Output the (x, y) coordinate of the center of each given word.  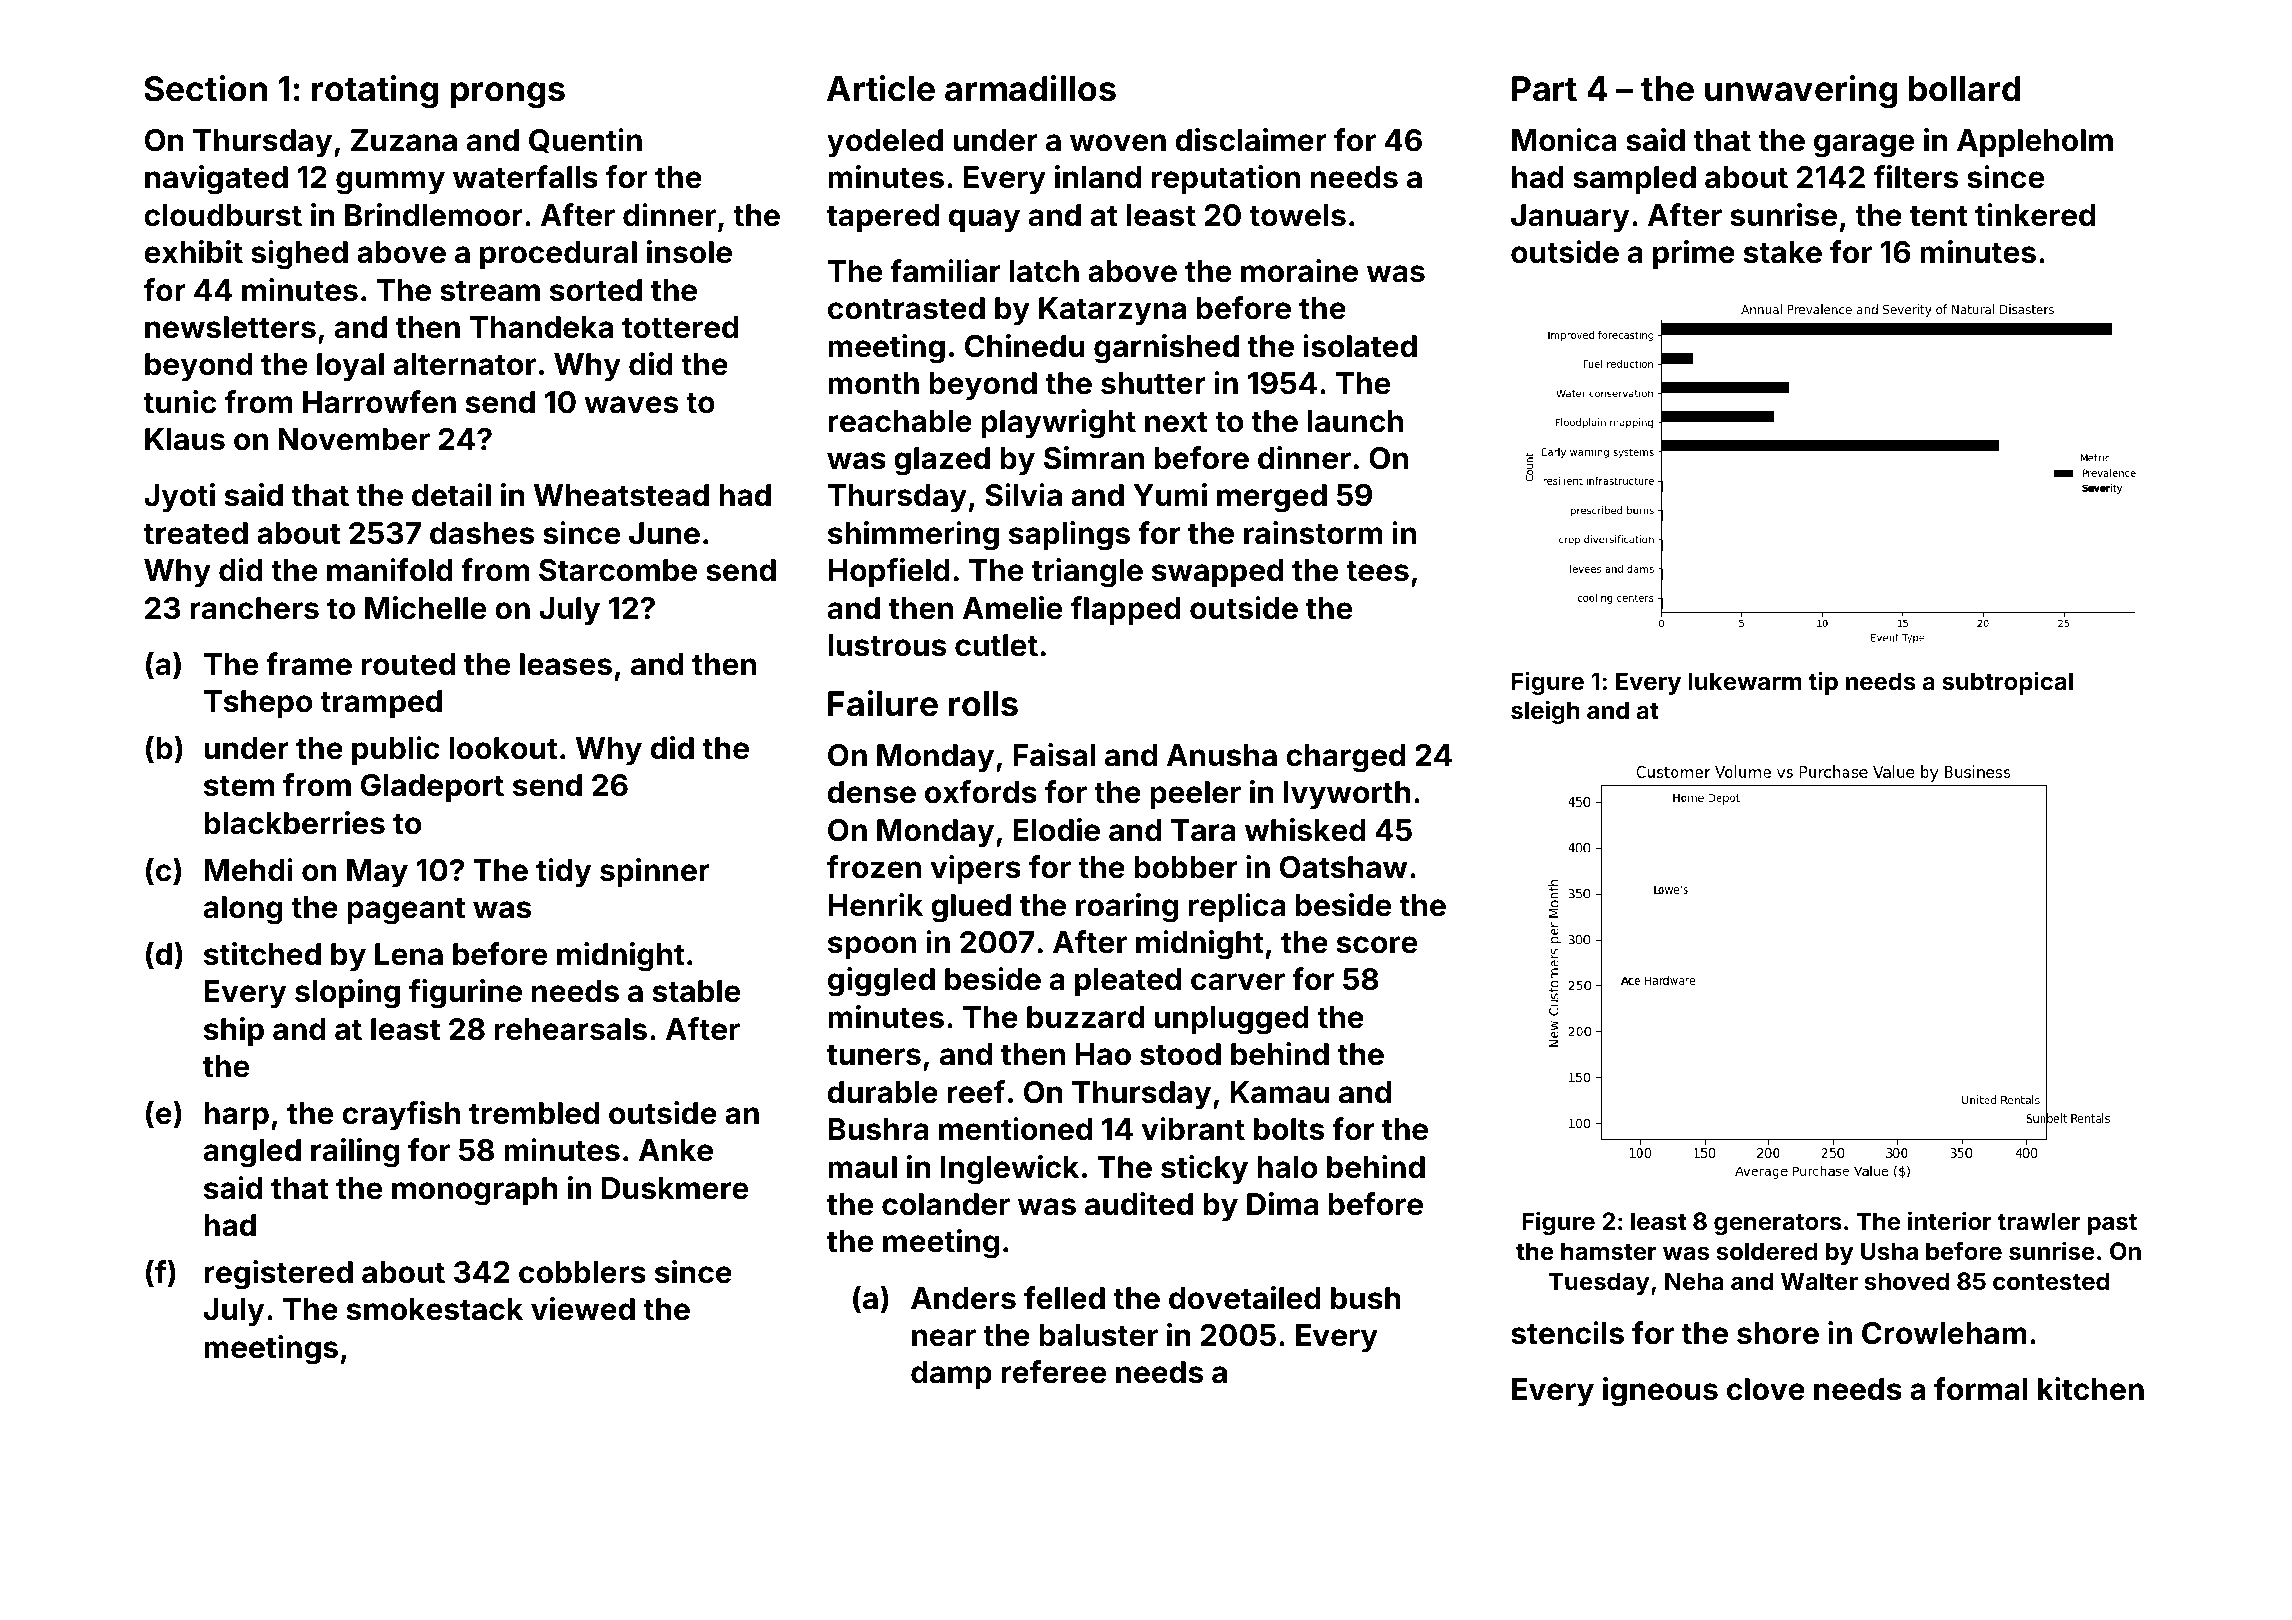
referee (1053, 1372)
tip (1823, 683)
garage (1864, 146)
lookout (503, 748)
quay (984, 220)
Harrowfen (379, 402)
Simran (1094, 458)
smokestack (435, 1309)
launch (1355, 421)
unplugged (1231, 1020)
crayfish (401, 1115)
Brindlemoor (434, 215)
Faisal (1054, 755)
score (1377, 945)
